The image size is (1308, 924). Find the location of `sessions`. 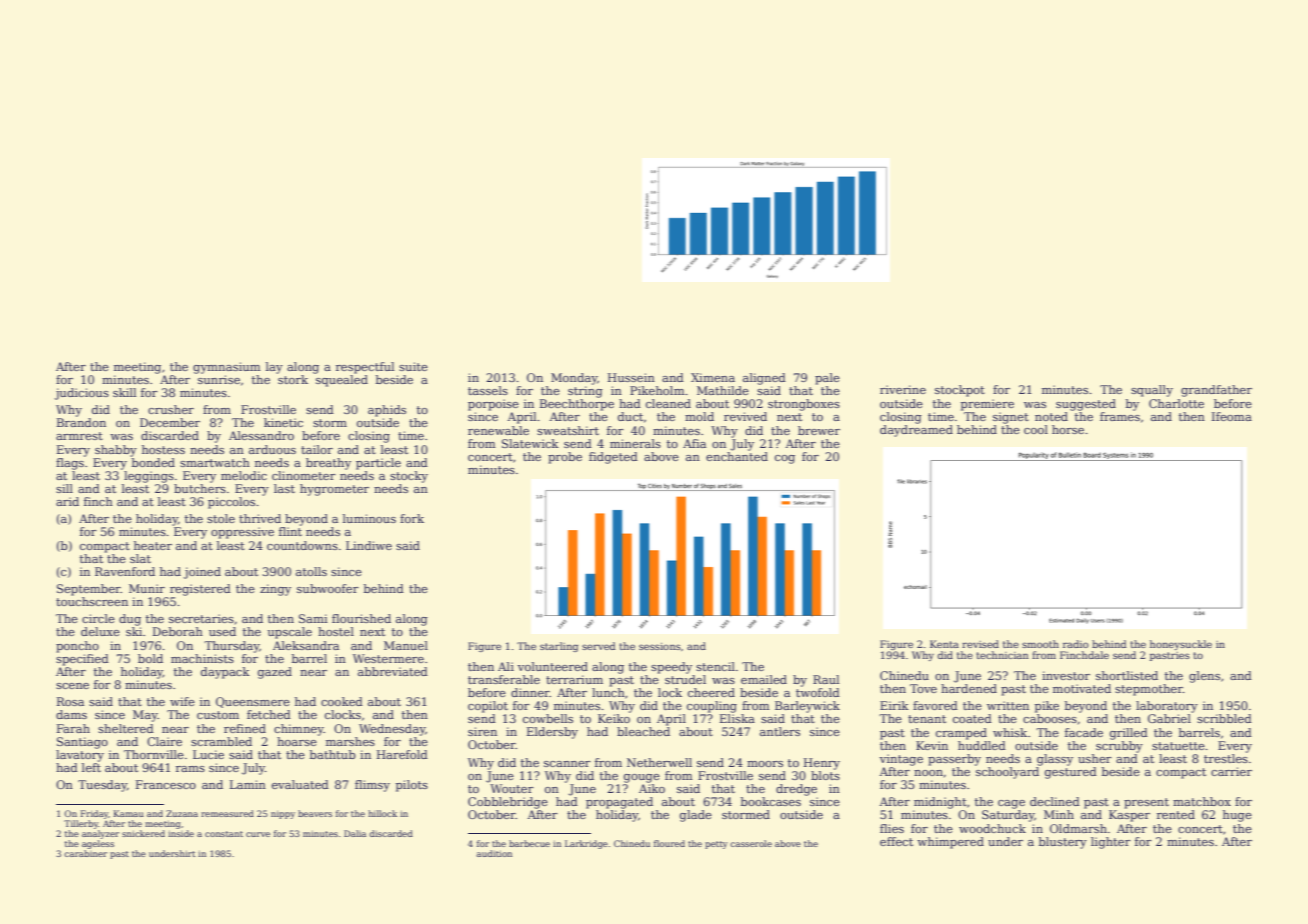

sessions is located at coordinates (660, 646).
